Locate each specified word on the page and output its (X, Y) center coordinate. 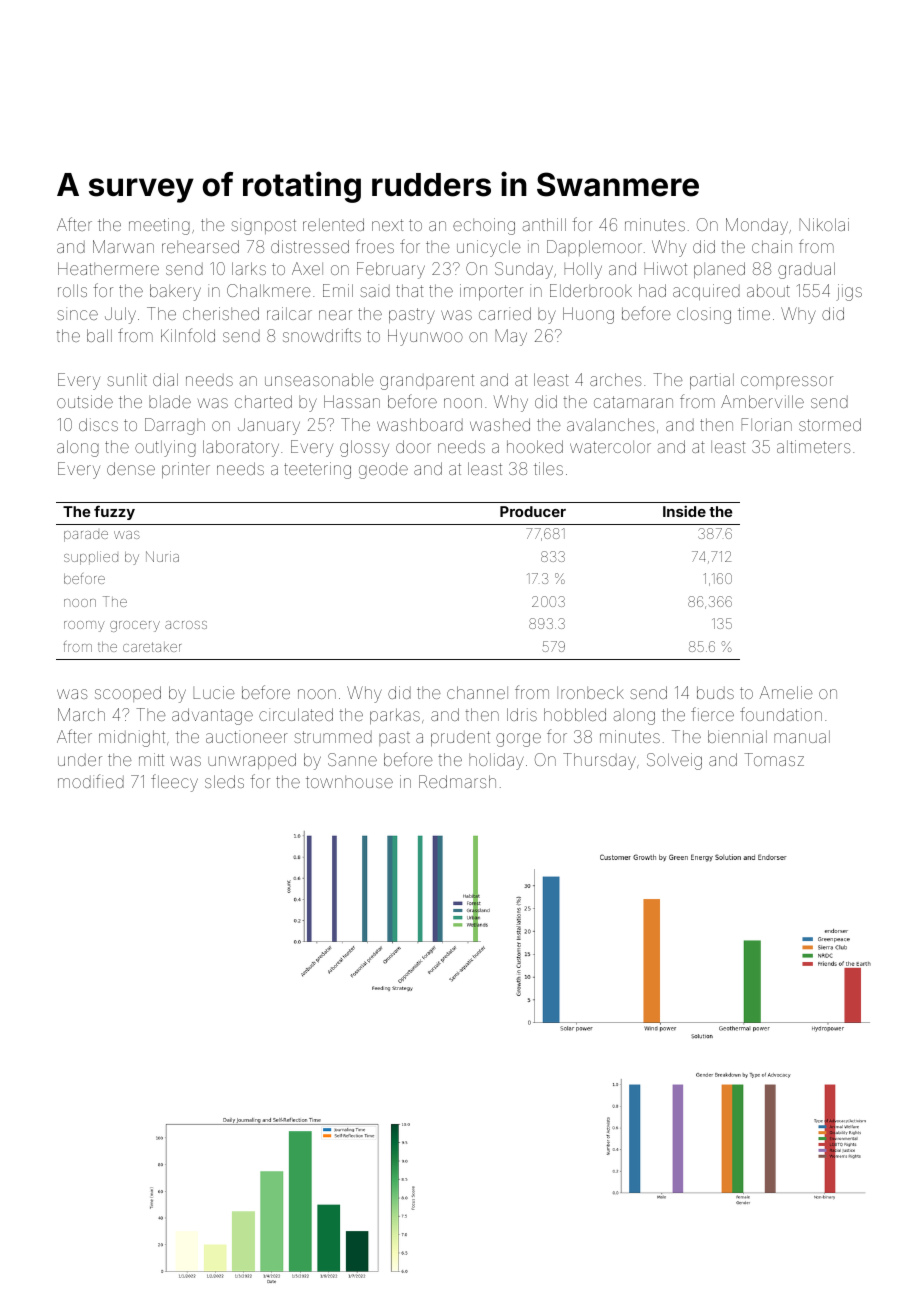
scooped (128, 694)
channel (477, 692)
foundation (781, 714)
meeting (159, 226)
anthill (544, 224)
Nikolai (824, 224)
